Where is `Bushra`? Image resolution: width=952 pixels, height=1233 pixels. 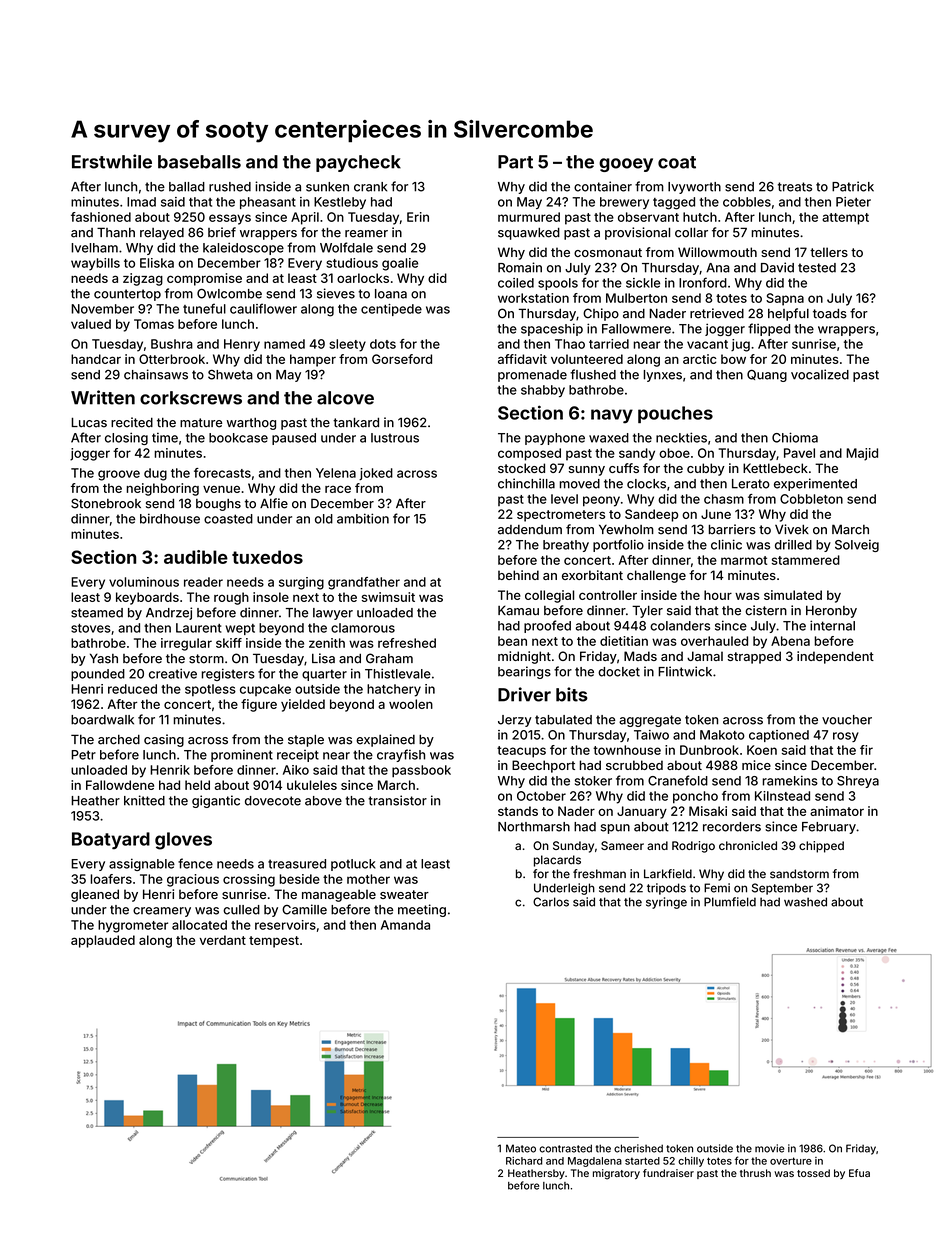
Bushra is located at coordinates (172, 344).
